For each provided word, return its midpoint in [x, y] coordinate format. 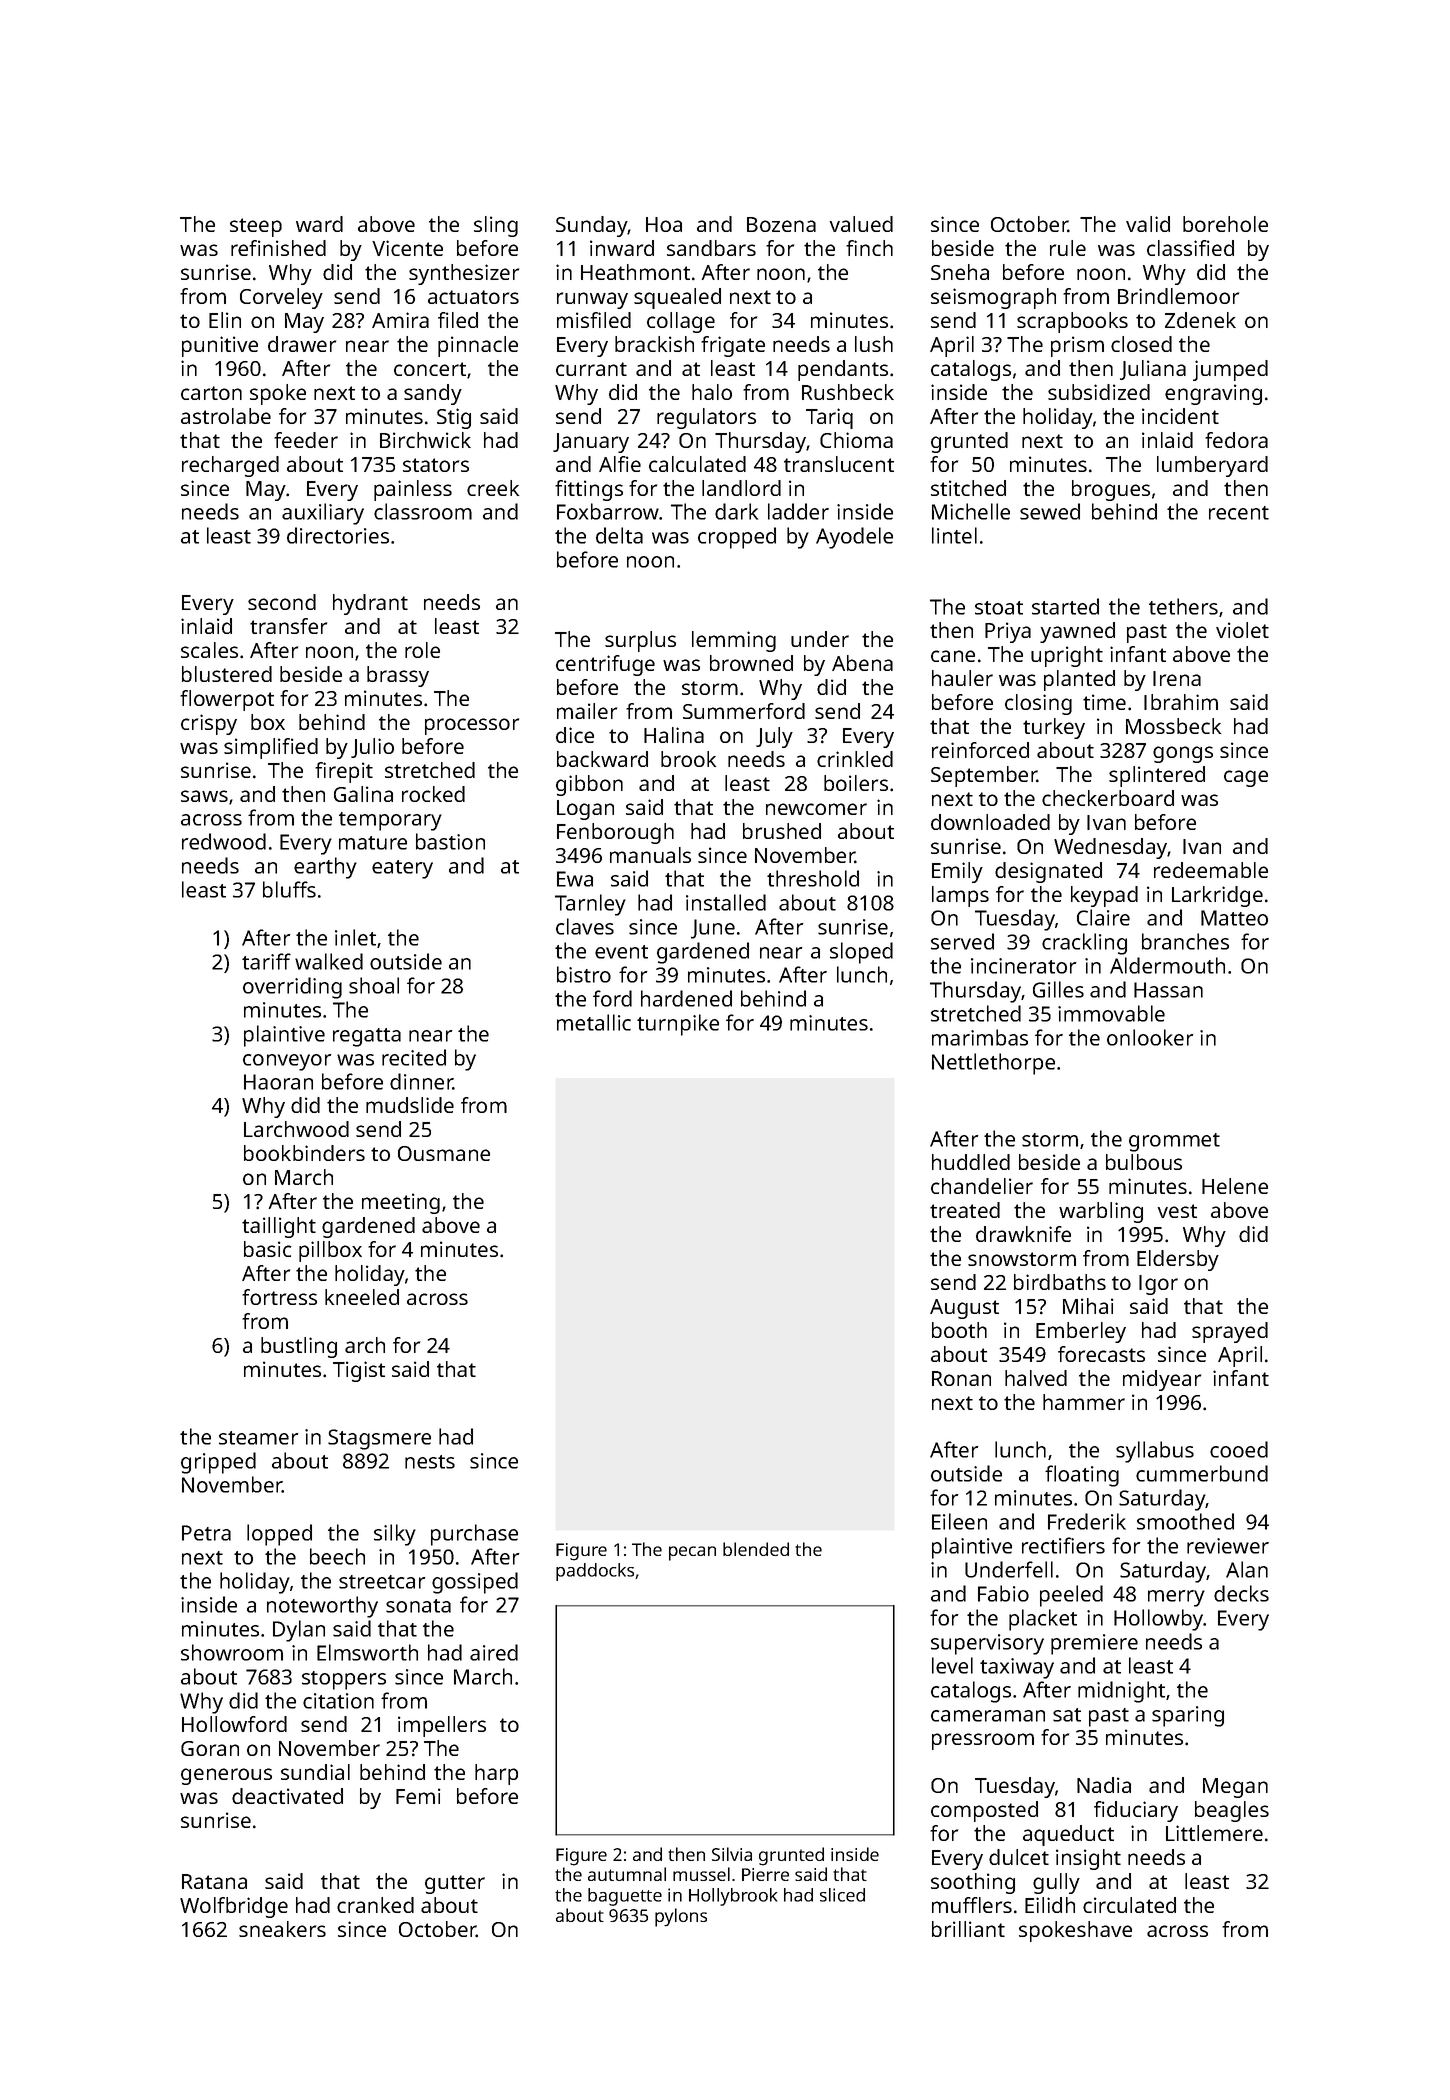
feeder [306, 440]
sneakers [282, 1929]
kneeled [362, 1297]
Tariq [829, 418]
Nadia [1104, 1785]
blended [756, 1549]
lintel [954, 535]
